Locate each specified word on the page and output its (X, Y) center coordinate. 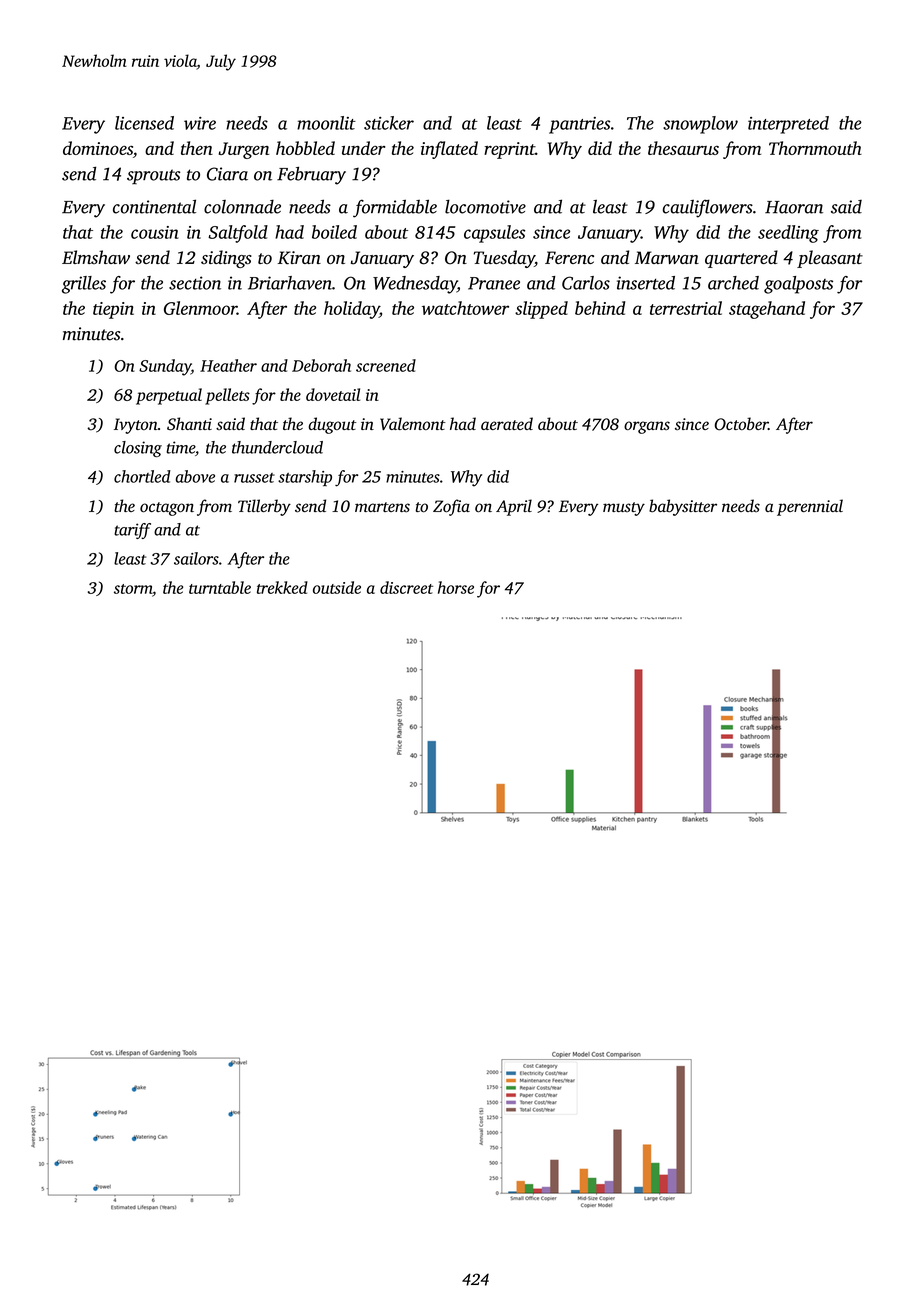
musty (624, 509)
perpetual (169, 396)
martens (382, 507)
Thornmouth (815, 148)
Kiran (299, 258)
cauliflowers (708, 208)
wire (200, 123)
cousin (155, 232)
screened (386, 365)
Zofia (451, 507)
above (195, 476)
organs (647, 427)
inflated (449, 150)
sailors (196, 558)
